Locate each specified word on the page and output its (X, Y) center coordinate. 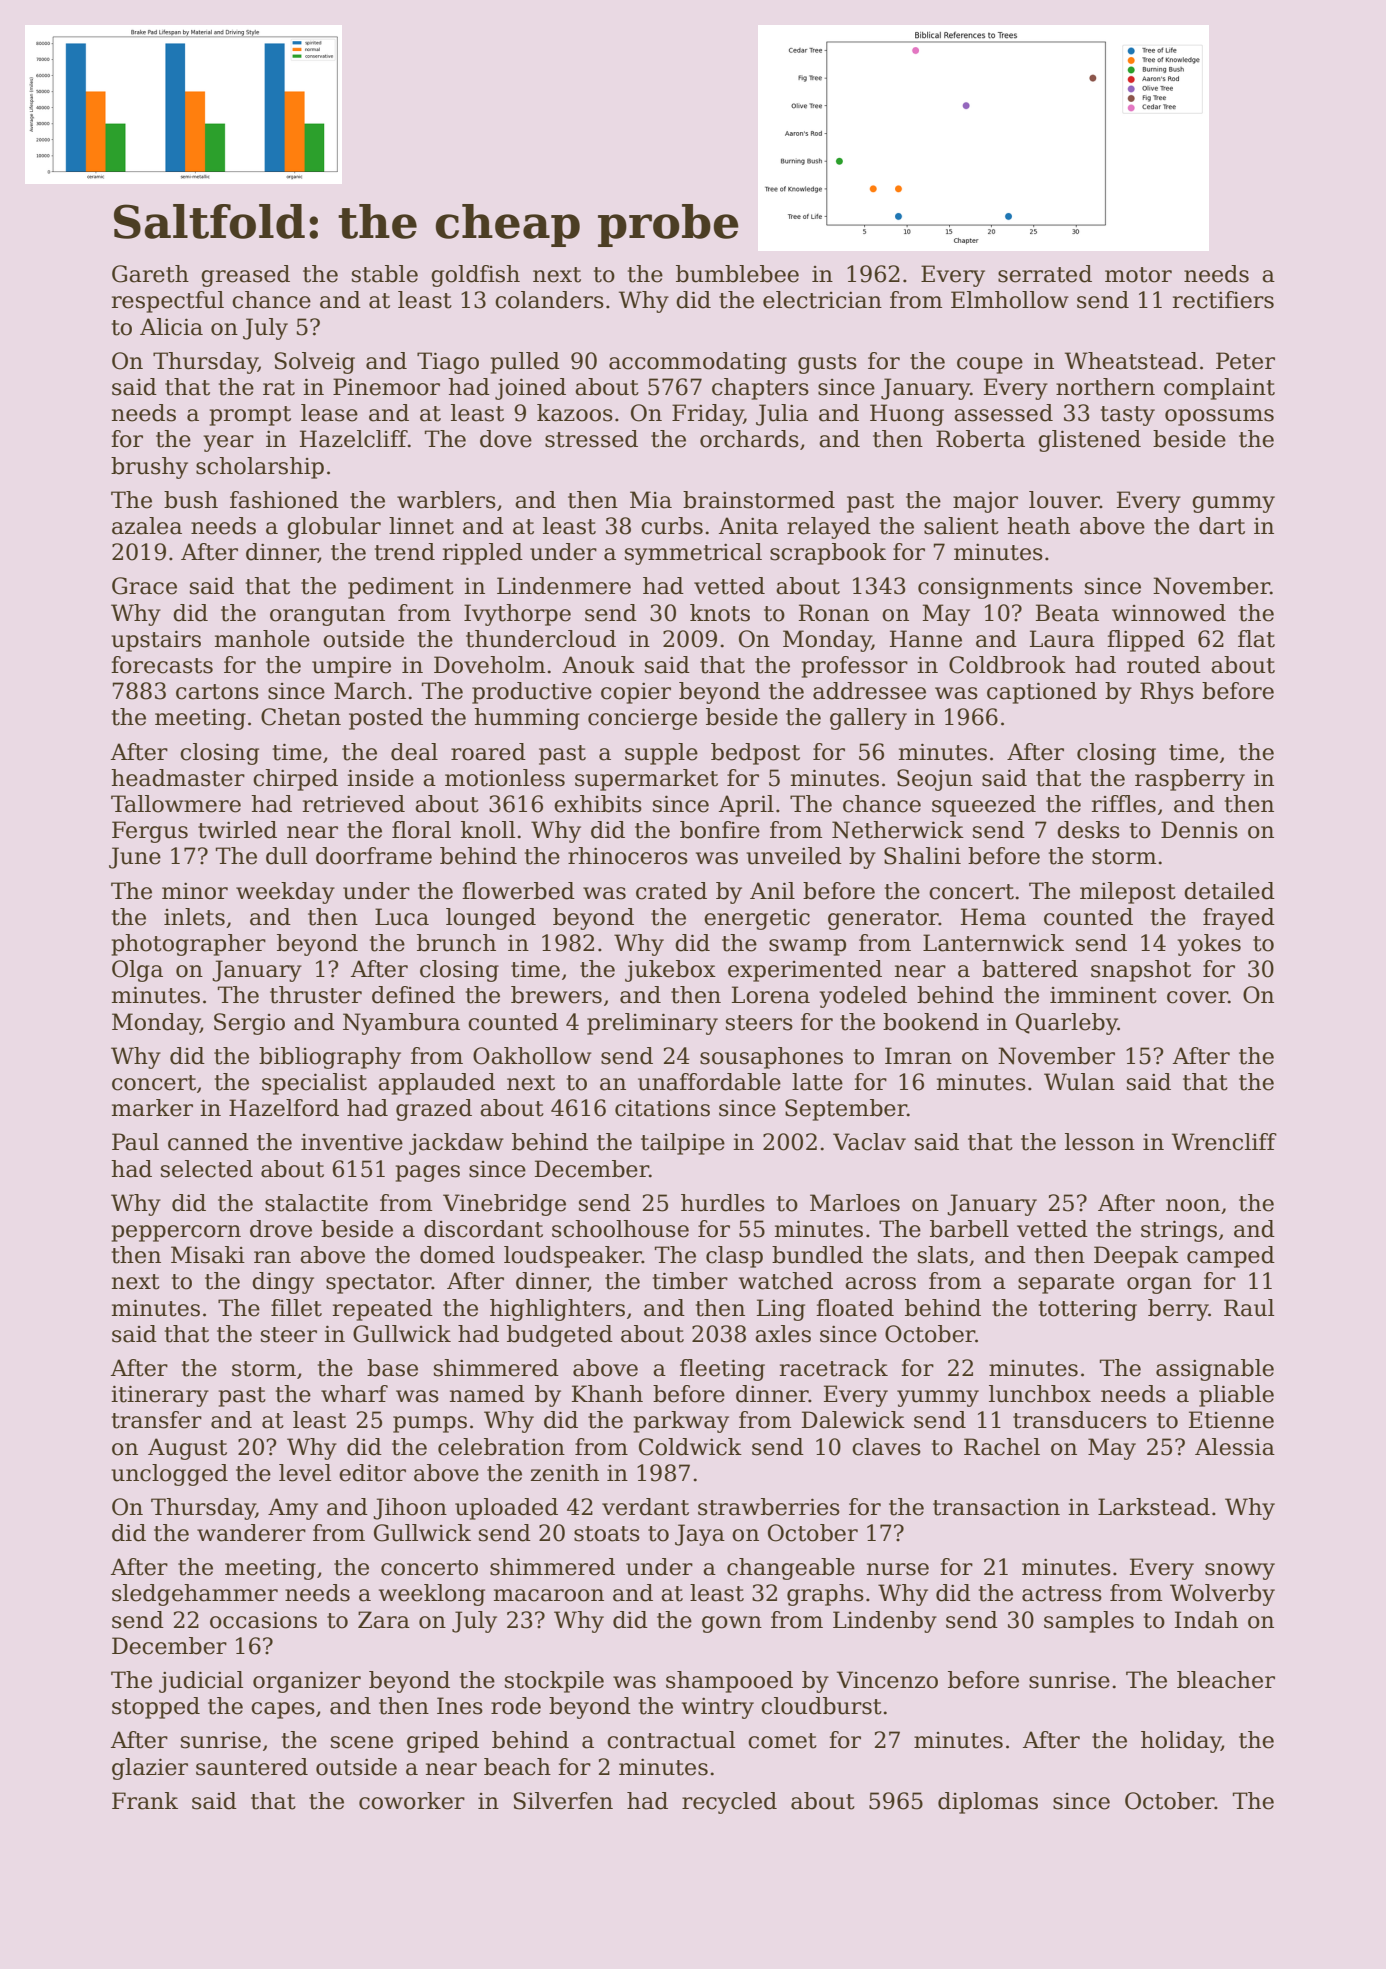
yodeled (863, 997)
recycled (729, 1803)
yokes (1209, 945)
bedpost (755, 754)
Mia (651, 500)
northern (1105, 387)
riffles (1124, 804)
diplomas (988, 1803)
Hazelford (284, 1108)
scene (362, 1742)
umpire (351, 667)
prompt (250, 416)
